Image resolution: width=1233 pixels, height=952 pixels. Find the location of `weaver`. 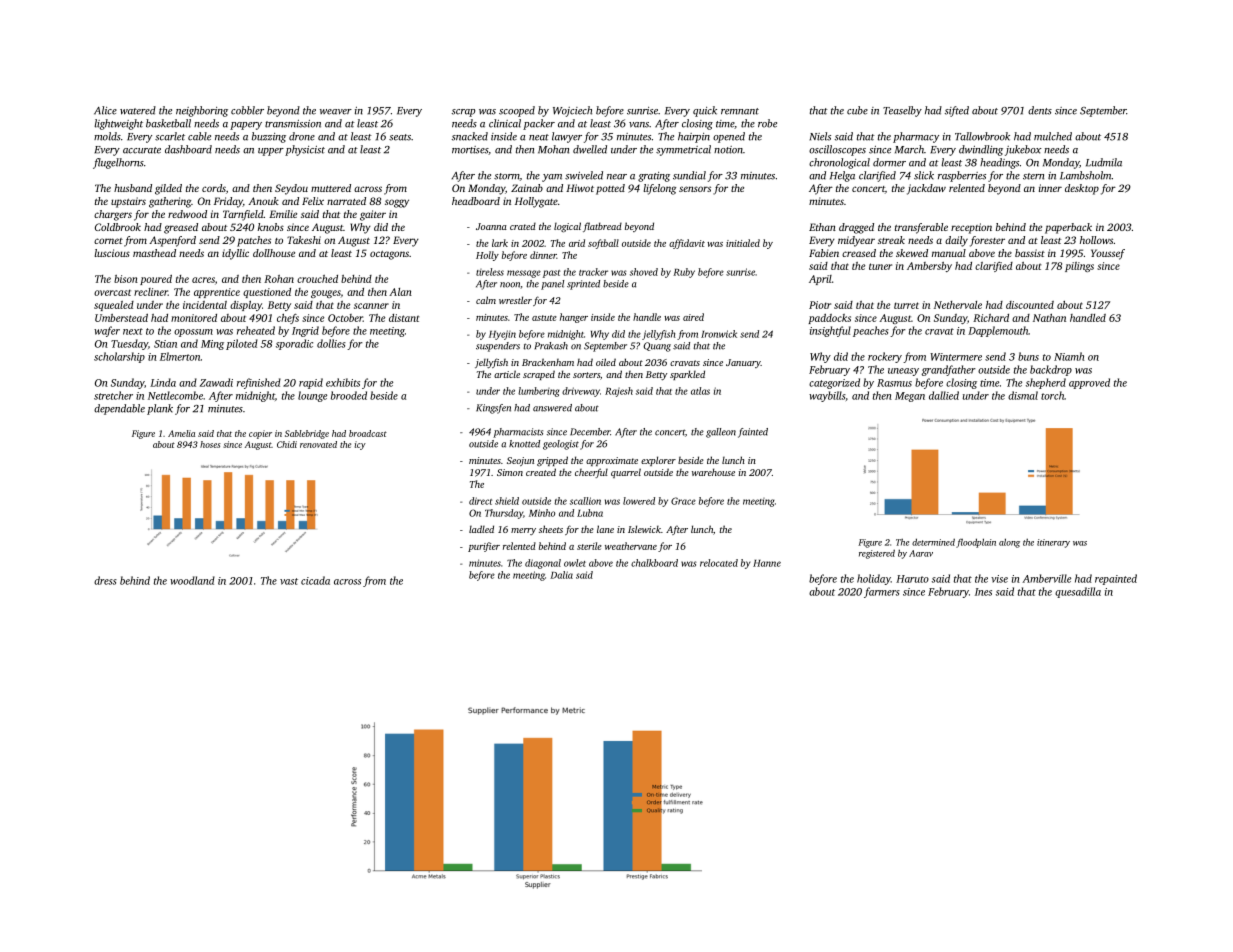

weaver is located at coordinates (336, 112).
